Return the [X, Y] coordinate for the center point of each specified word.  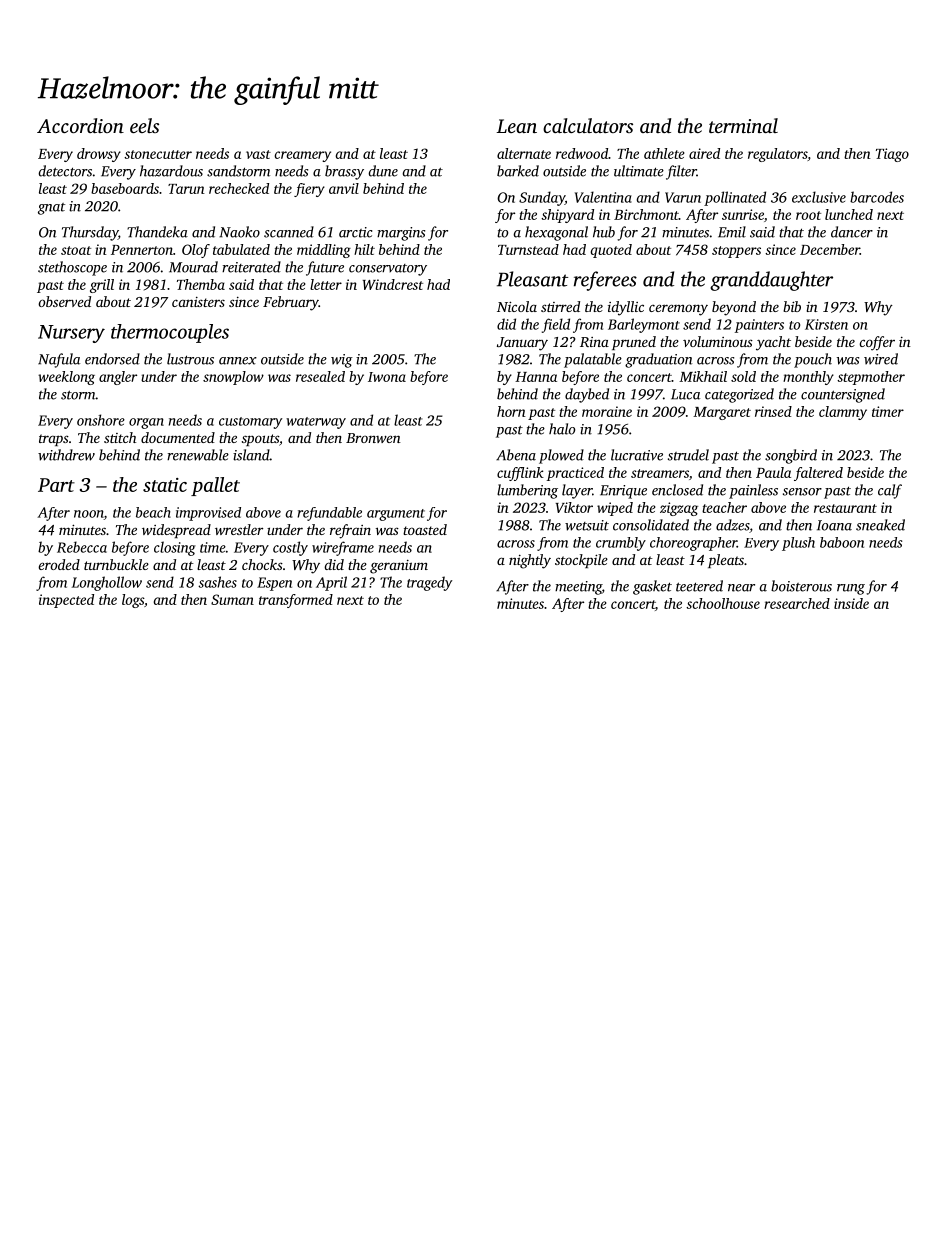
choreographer [693, 544]
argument [396, 515]
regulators [778, 155]
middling [324, 251]
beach [153, 512]
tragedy [429, 583]
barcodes [877, 197]
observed [64, 301]
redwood [582, 153]
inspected [66, 601]
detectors [65, 171]
